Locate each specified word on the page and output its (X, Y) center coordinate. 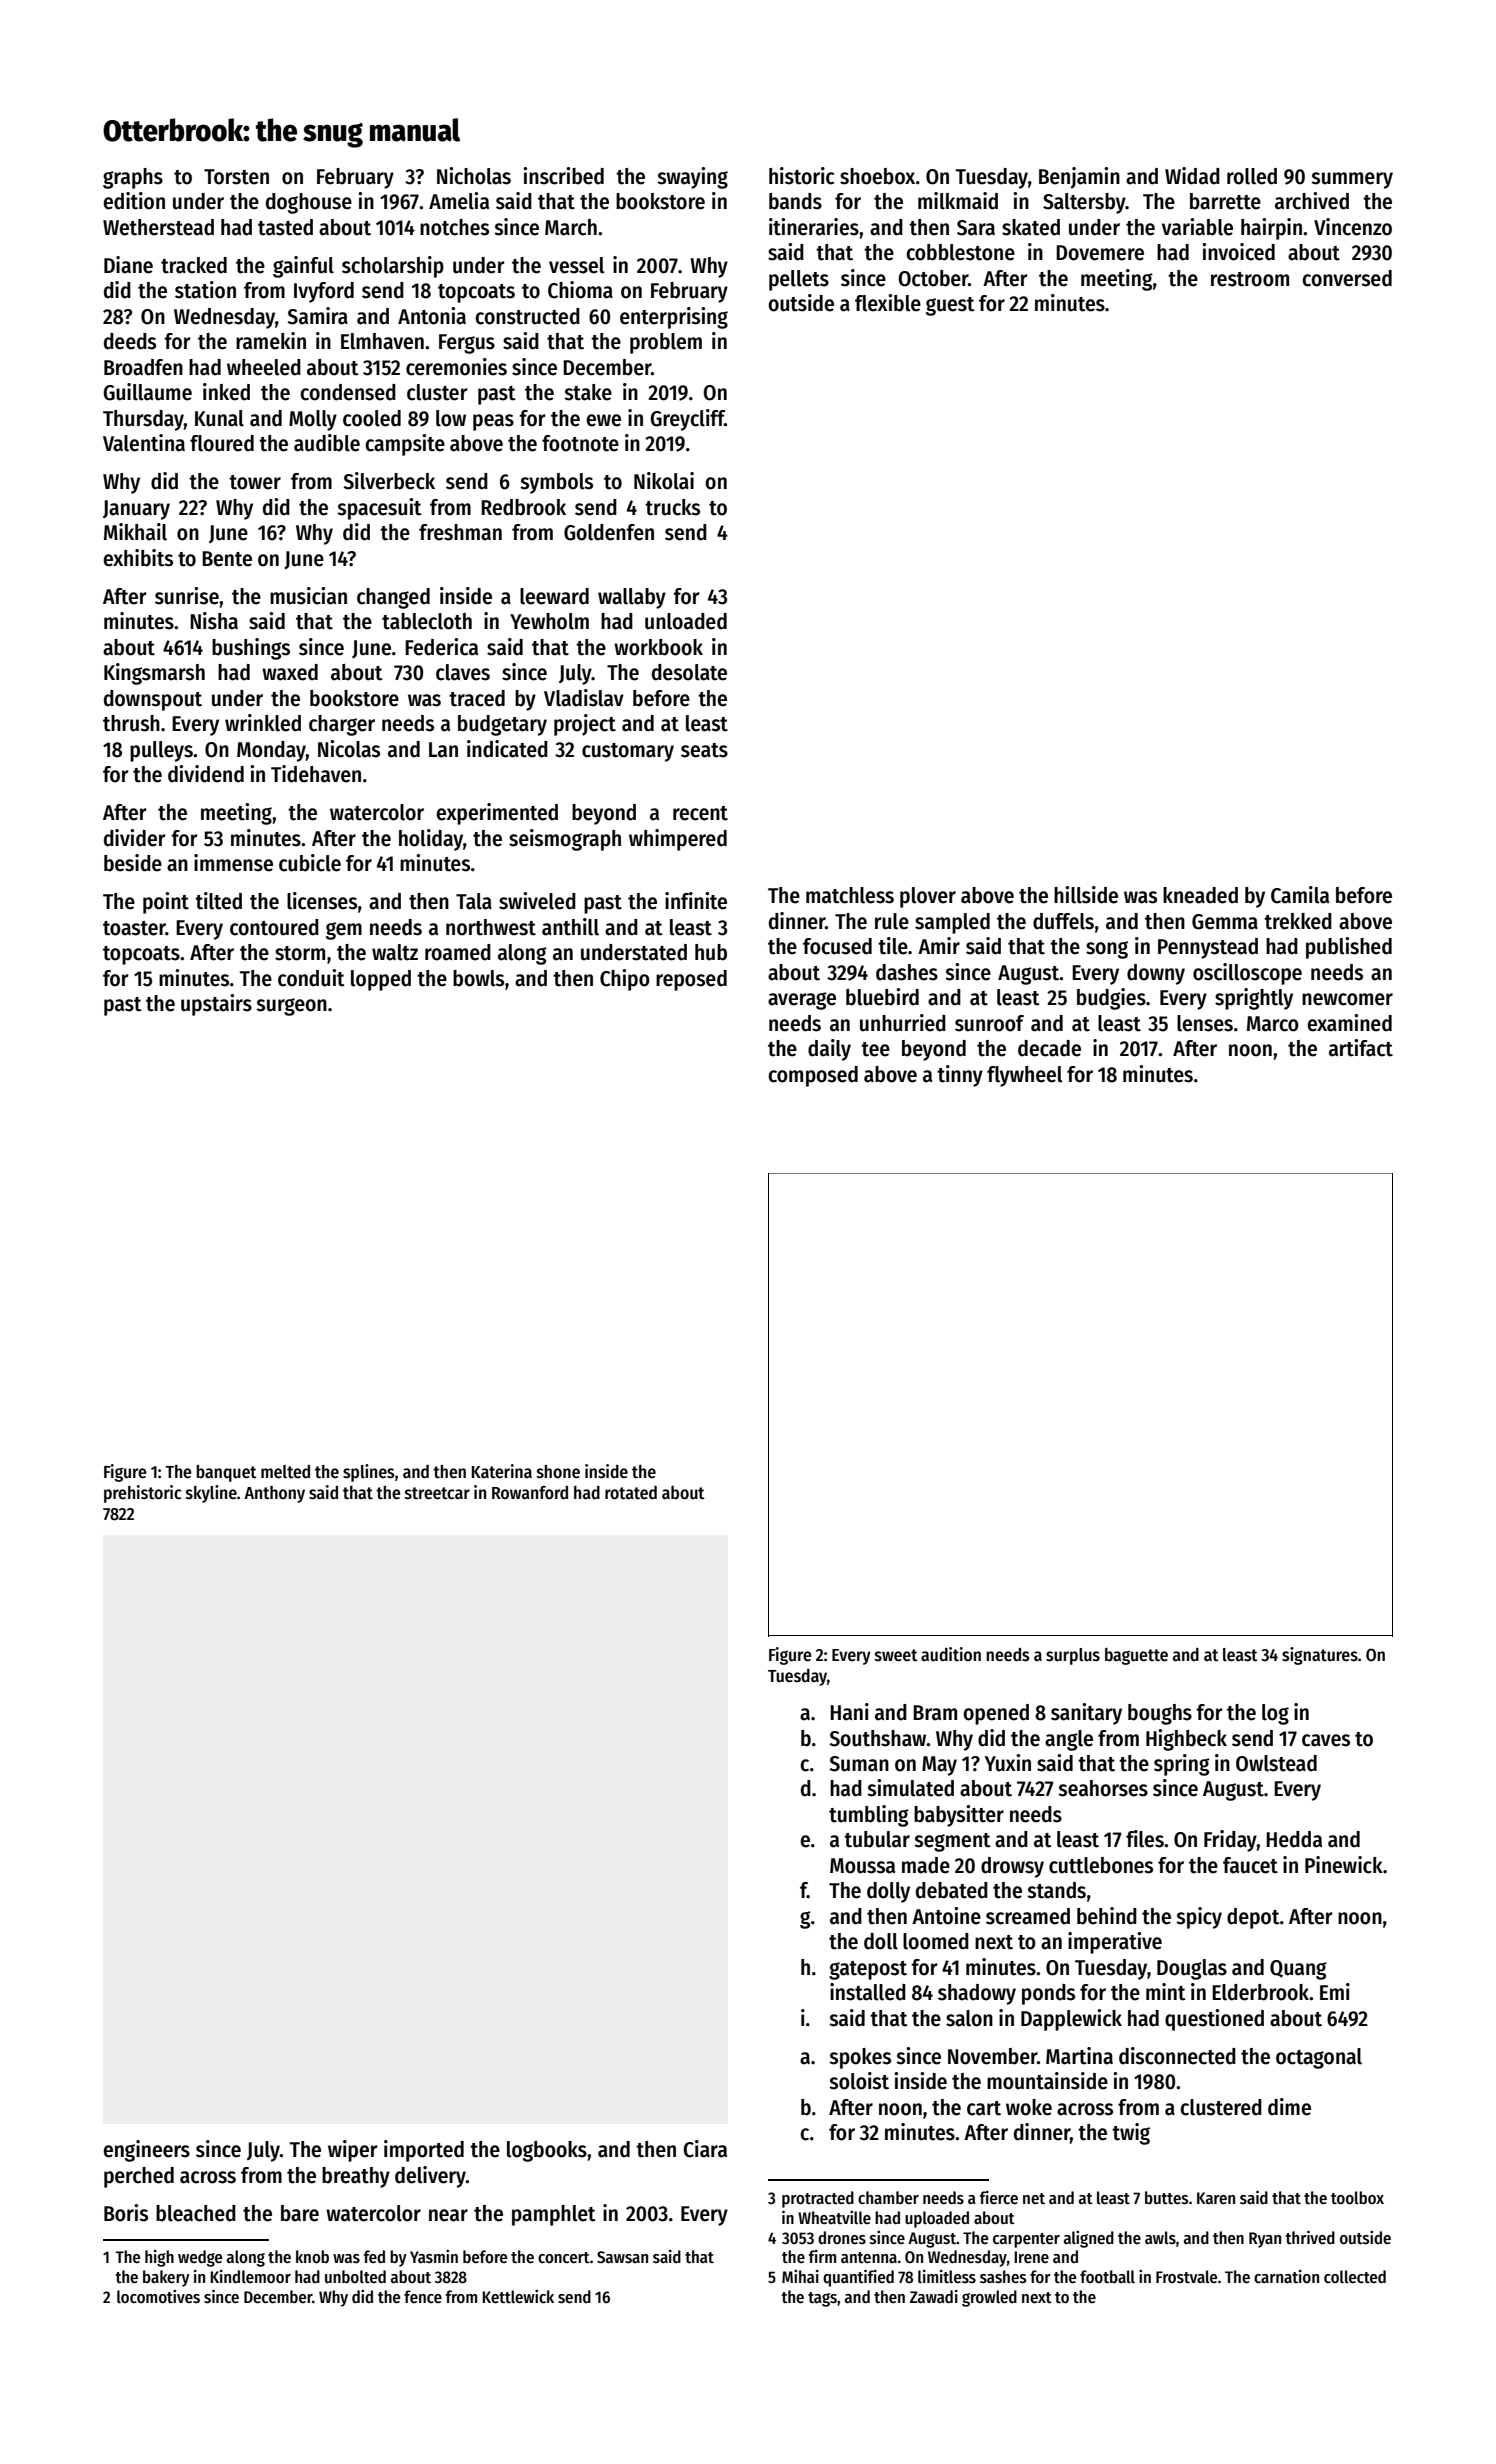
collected (1355, 2277)
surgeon (291, 1007)
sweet (896, 1655)
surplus (1073, 1656)
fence (423, 2297)
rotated (631, 1493)
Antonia (432, 316)
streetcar (437, 1493)
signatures (1320, 1656)
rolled (1252, 176)
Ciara (705, 2149)
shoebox (877, 176)
